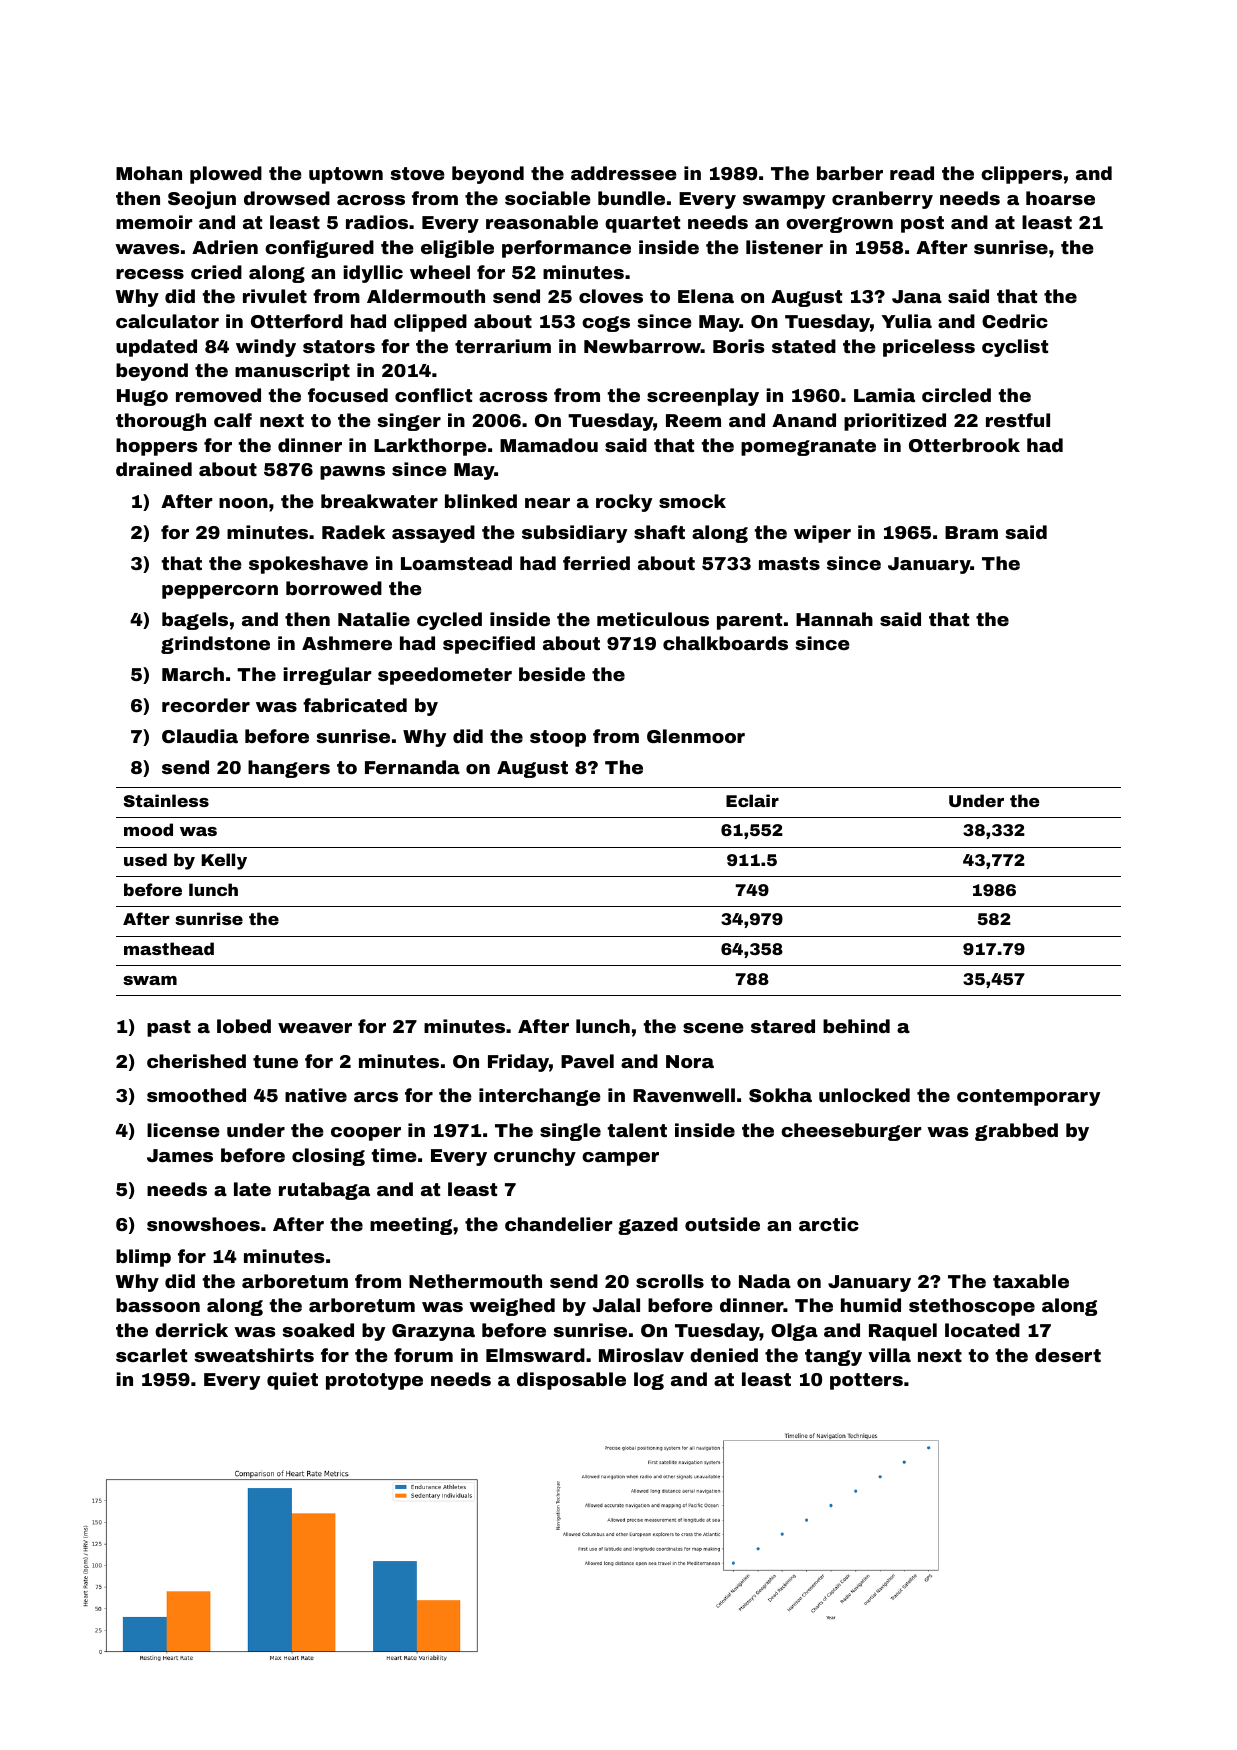  Describe the element at coordinates (318, 1330) in the page. I see `soaked` at that location.
